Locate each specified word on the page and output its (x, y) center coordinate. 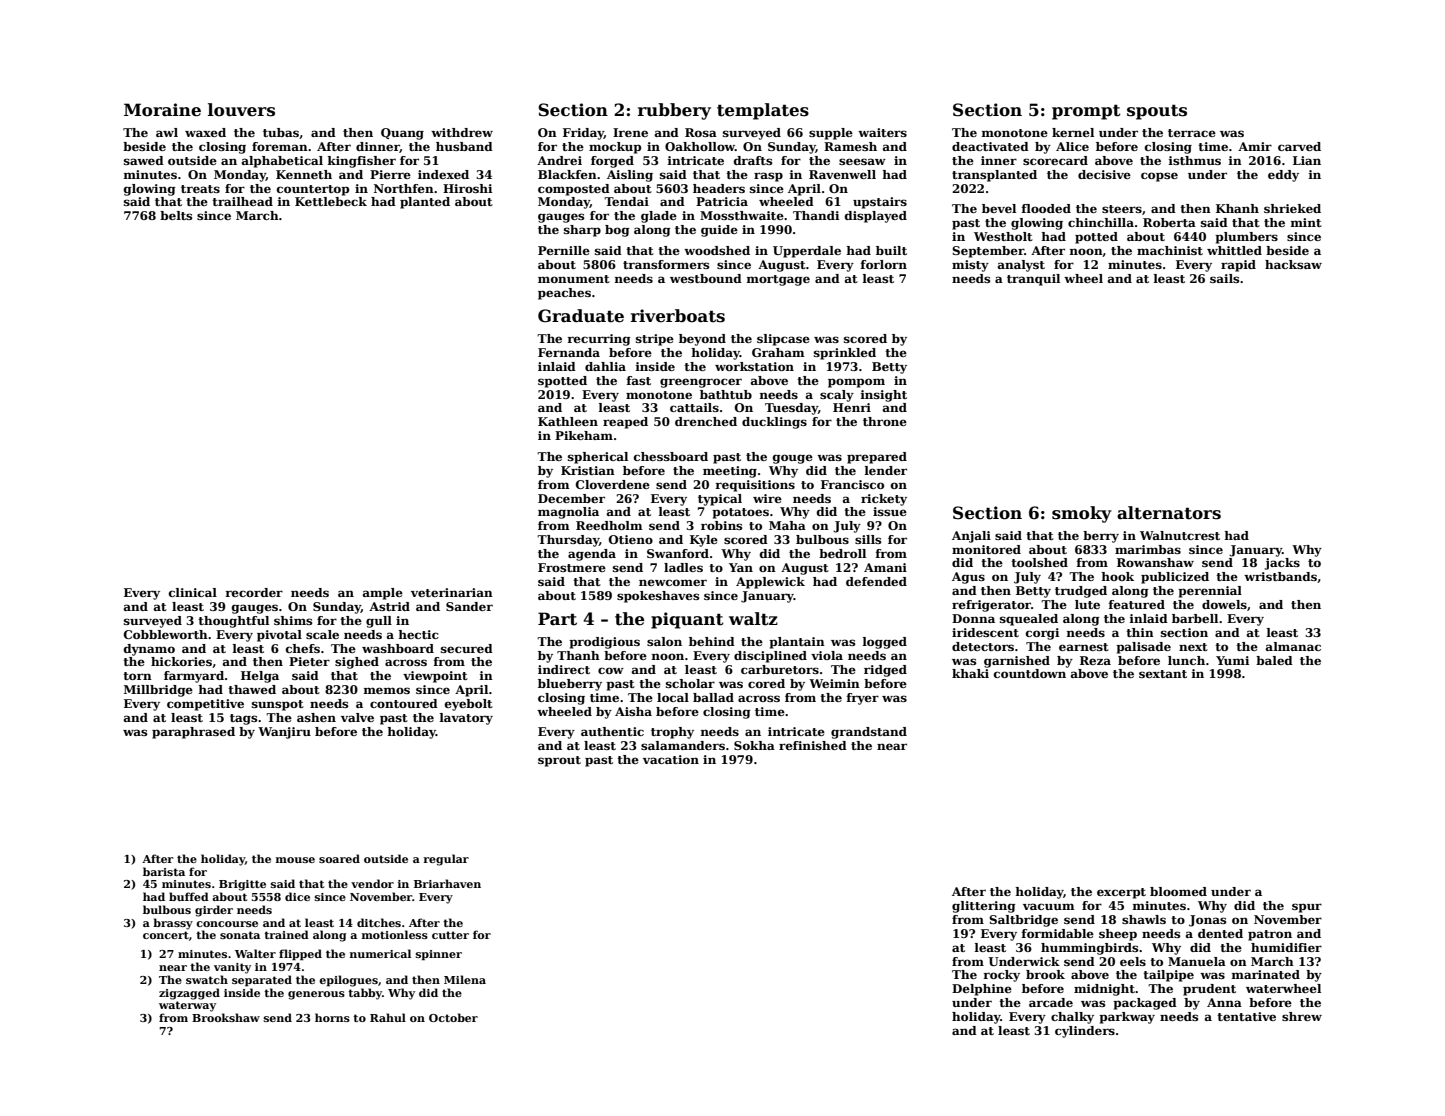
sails (1224, 278)
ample (383, 594)
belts (176, 215)
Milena (465, 979)
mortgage (778, 280)
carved (1299, 146)
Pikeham (584, 435)
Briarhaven (447, 883)
